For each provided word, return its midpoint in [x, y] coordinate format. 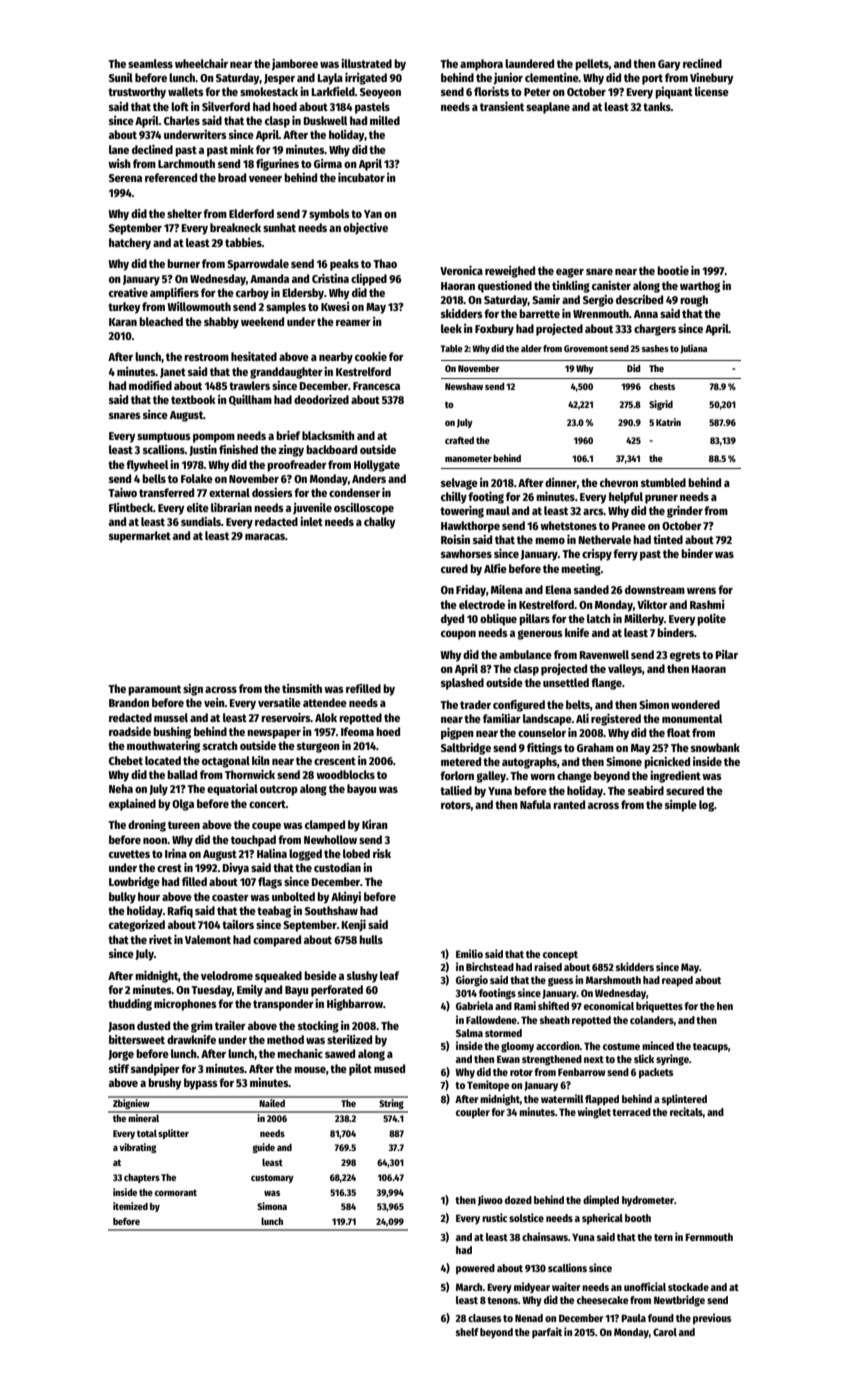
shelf [467, 1332]
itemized [130, 1206]
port [652, 79]
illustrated [366, 63]
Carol [665, 1332]
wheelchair [201, 63]
